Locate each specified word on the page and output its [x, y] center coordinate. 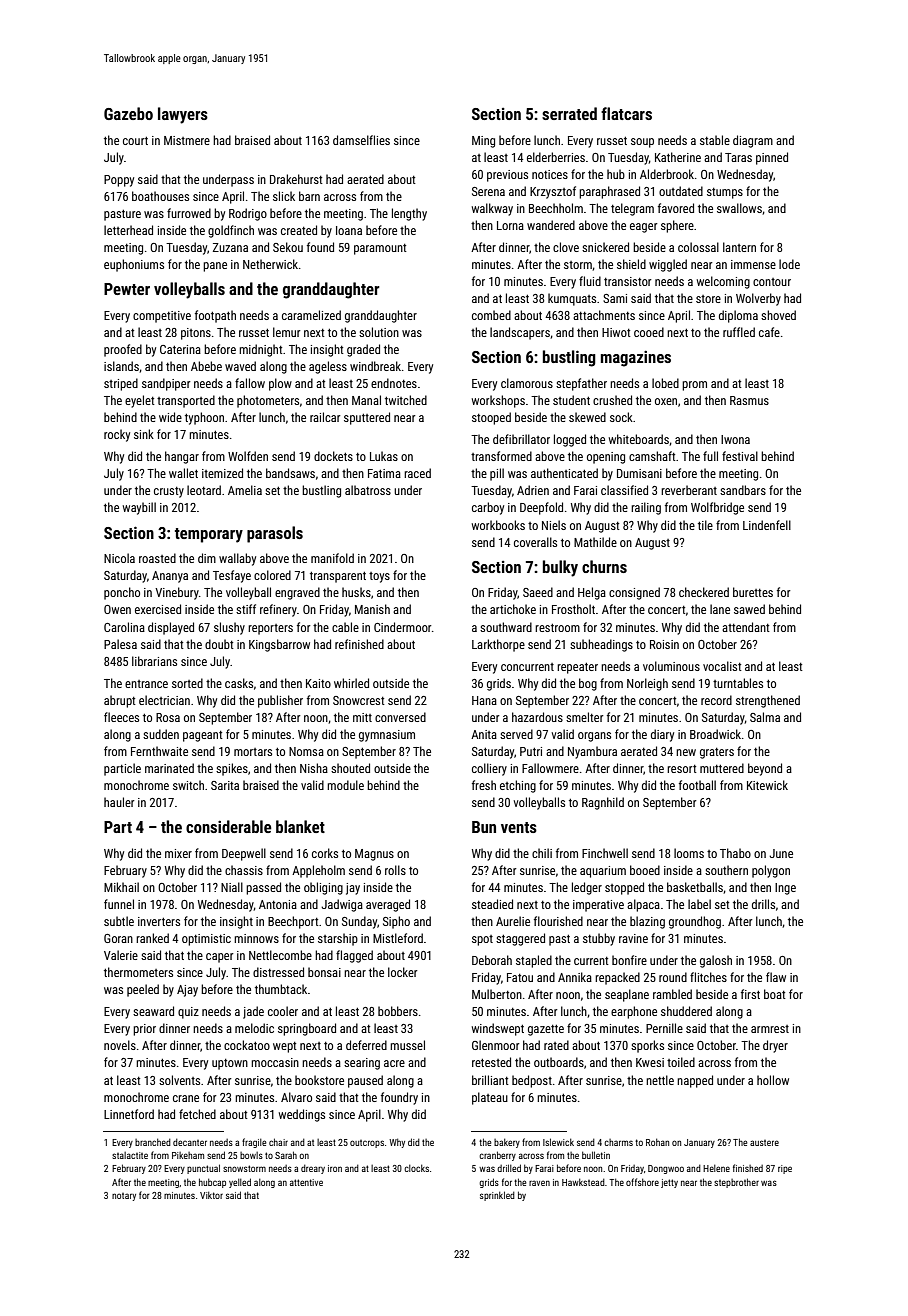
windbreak [375, 366]
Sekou [288, 247]
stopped [624, 888]
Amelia [245, 490]
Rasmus [749, 400]
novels [120, 1045]
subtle [119, 921]
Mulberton [497, 994]
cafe [769, 332]
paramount [380, 249]
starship [338, 939]
